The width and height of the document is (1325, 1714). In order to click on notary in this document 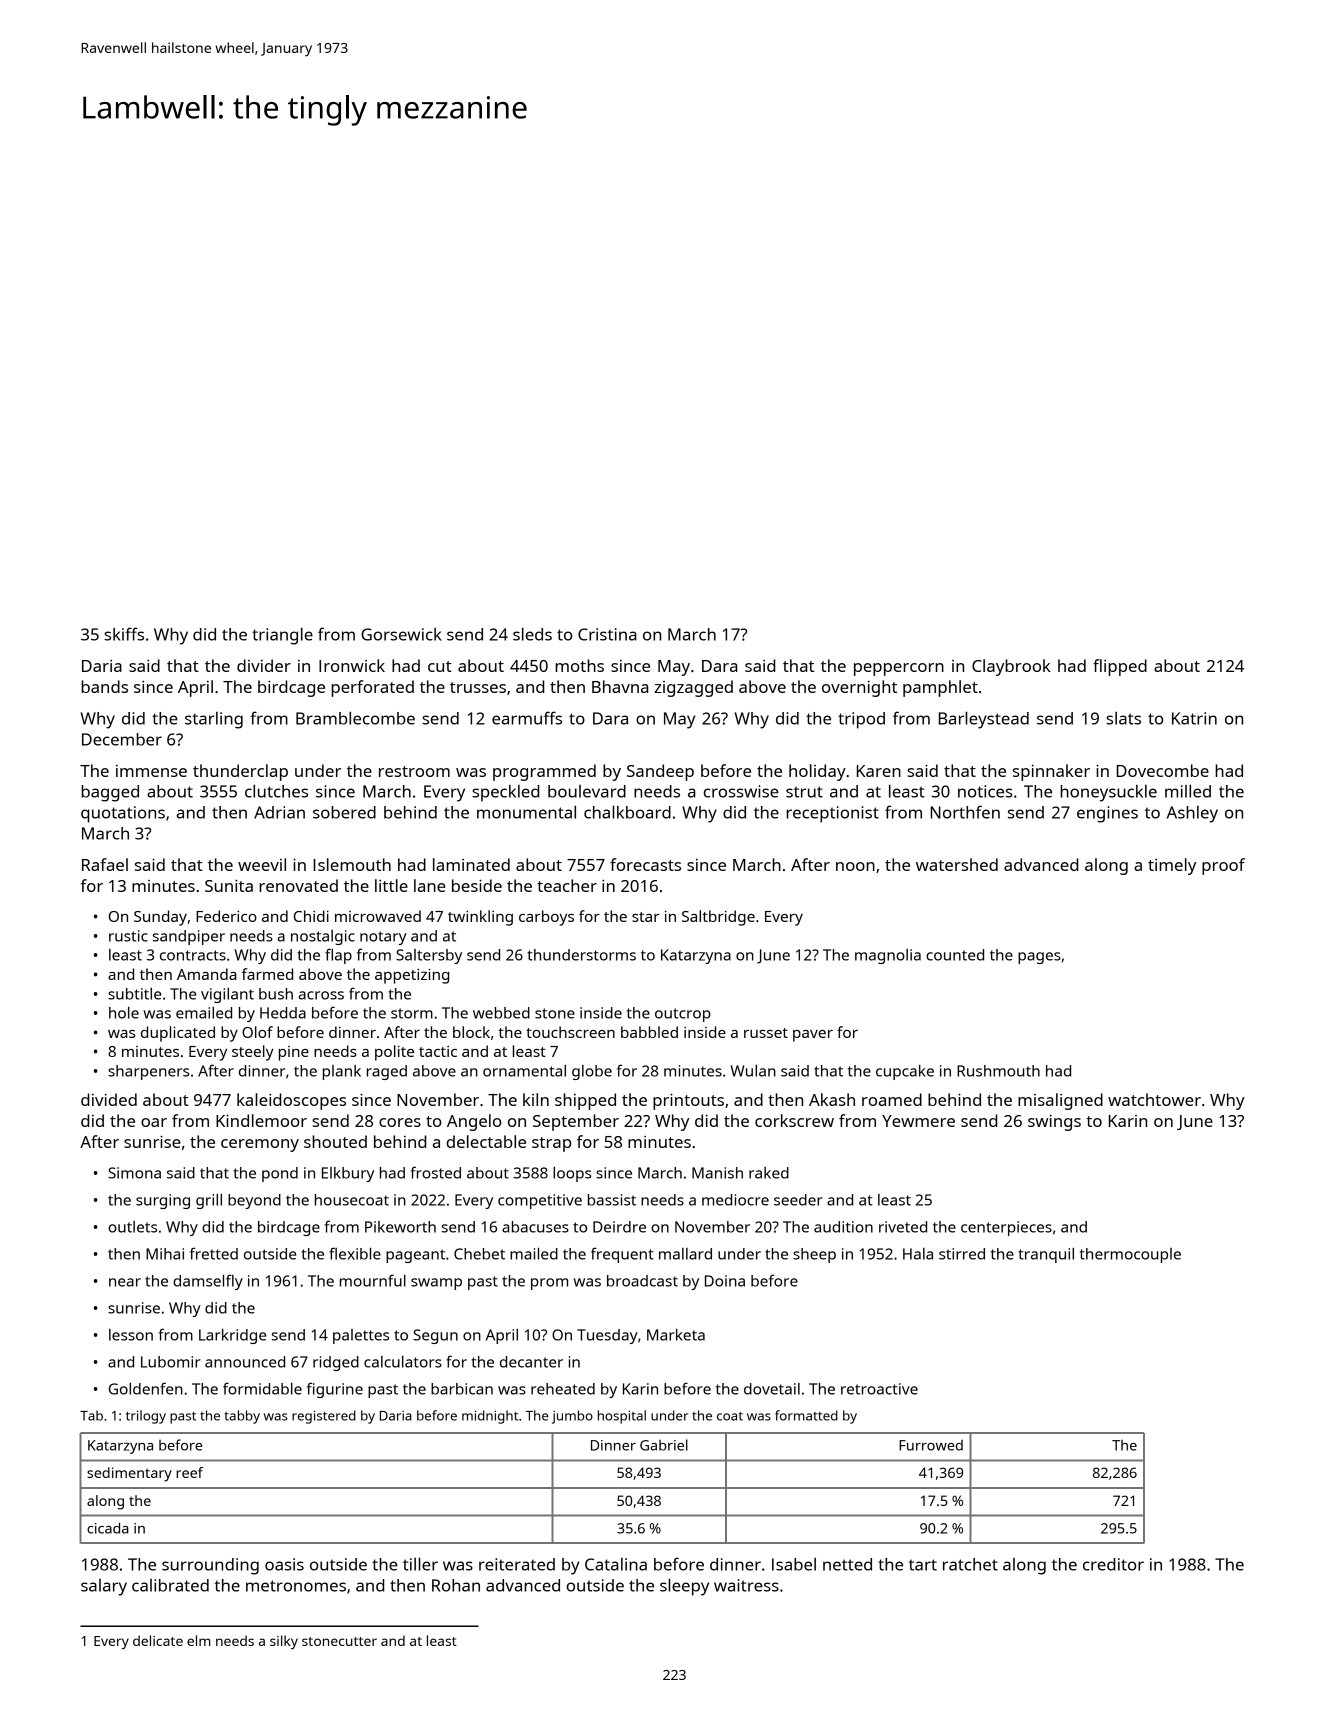, I will do `click(383, 938)`.
